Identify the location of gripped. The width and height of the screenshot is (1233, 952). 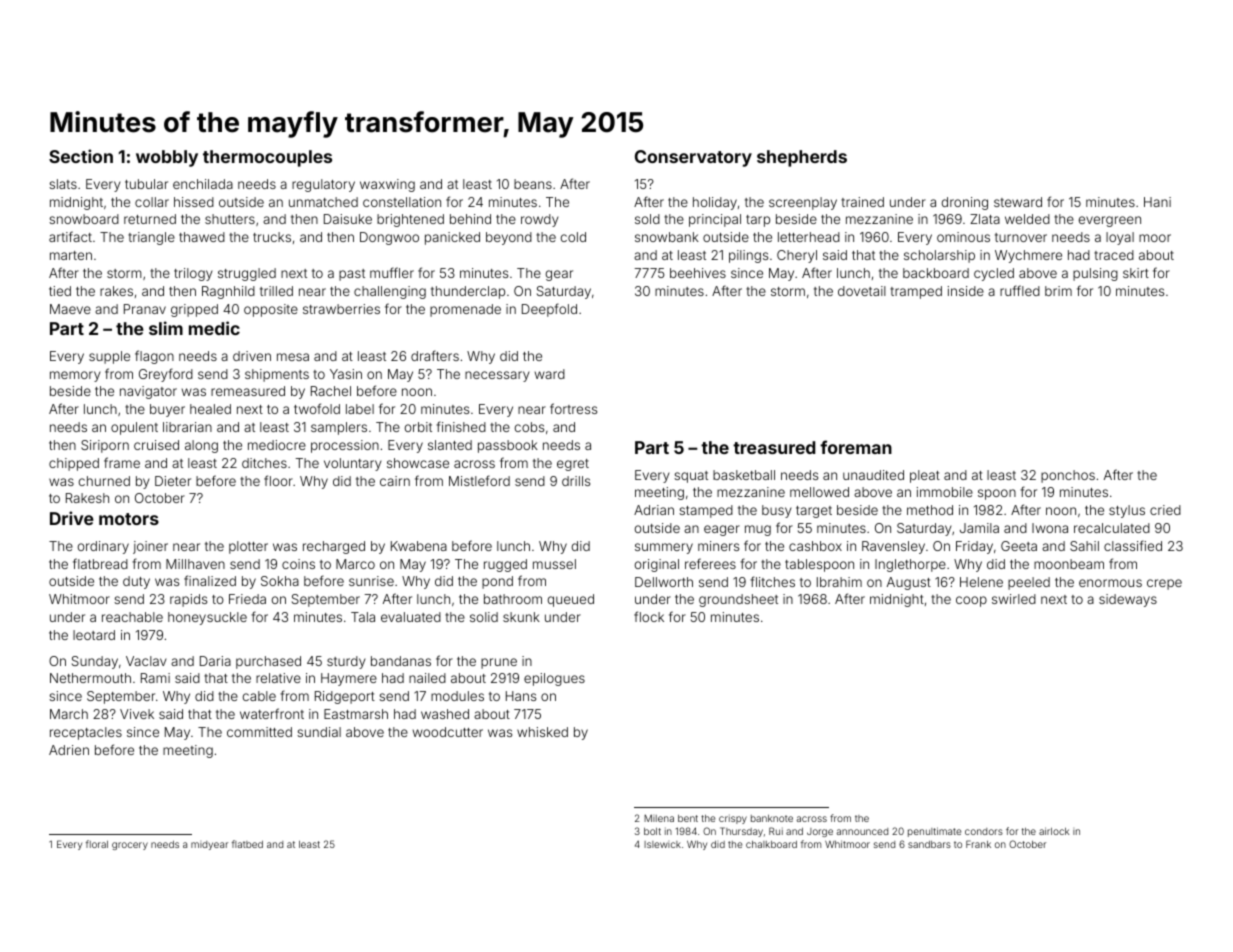
(194, 310).
